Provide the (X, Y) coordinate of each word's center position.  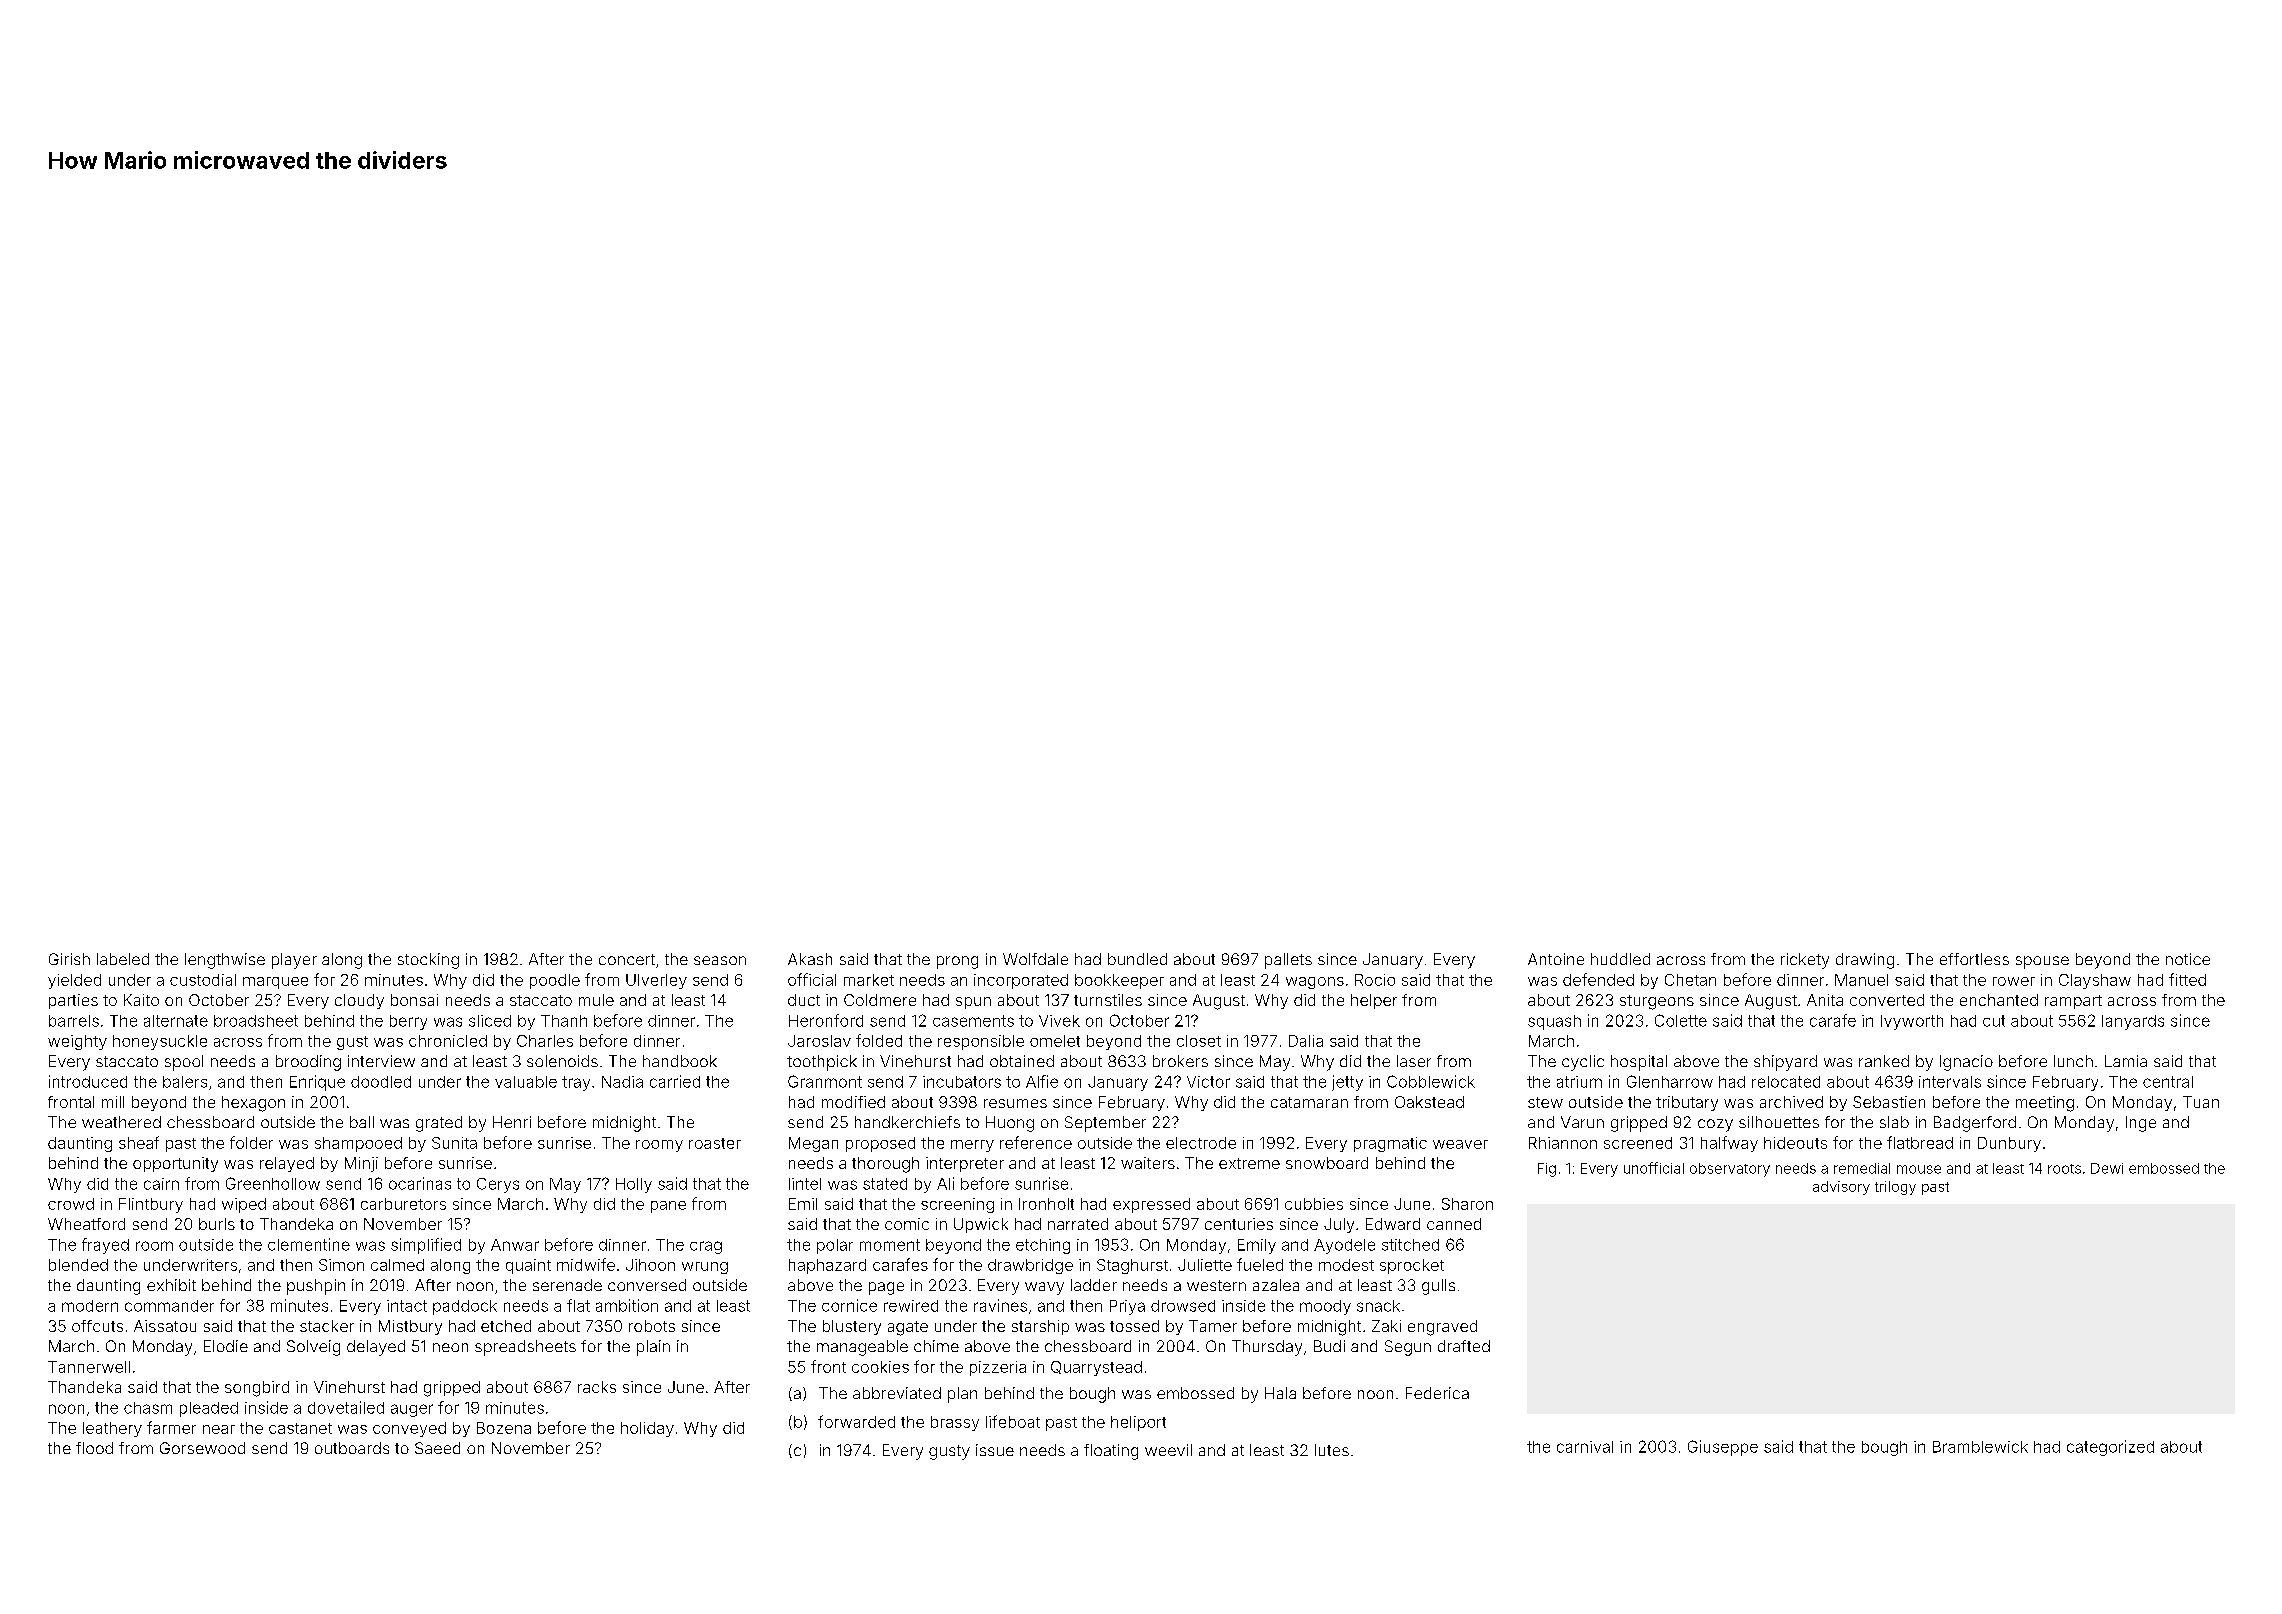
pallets (1288, 961)
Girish (69, 959)
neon (450, 1347)
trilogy (1895, 1188)
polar (835, 1246)
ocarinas (420, 1183)
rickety (1805, 961)
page (886, 1288)
